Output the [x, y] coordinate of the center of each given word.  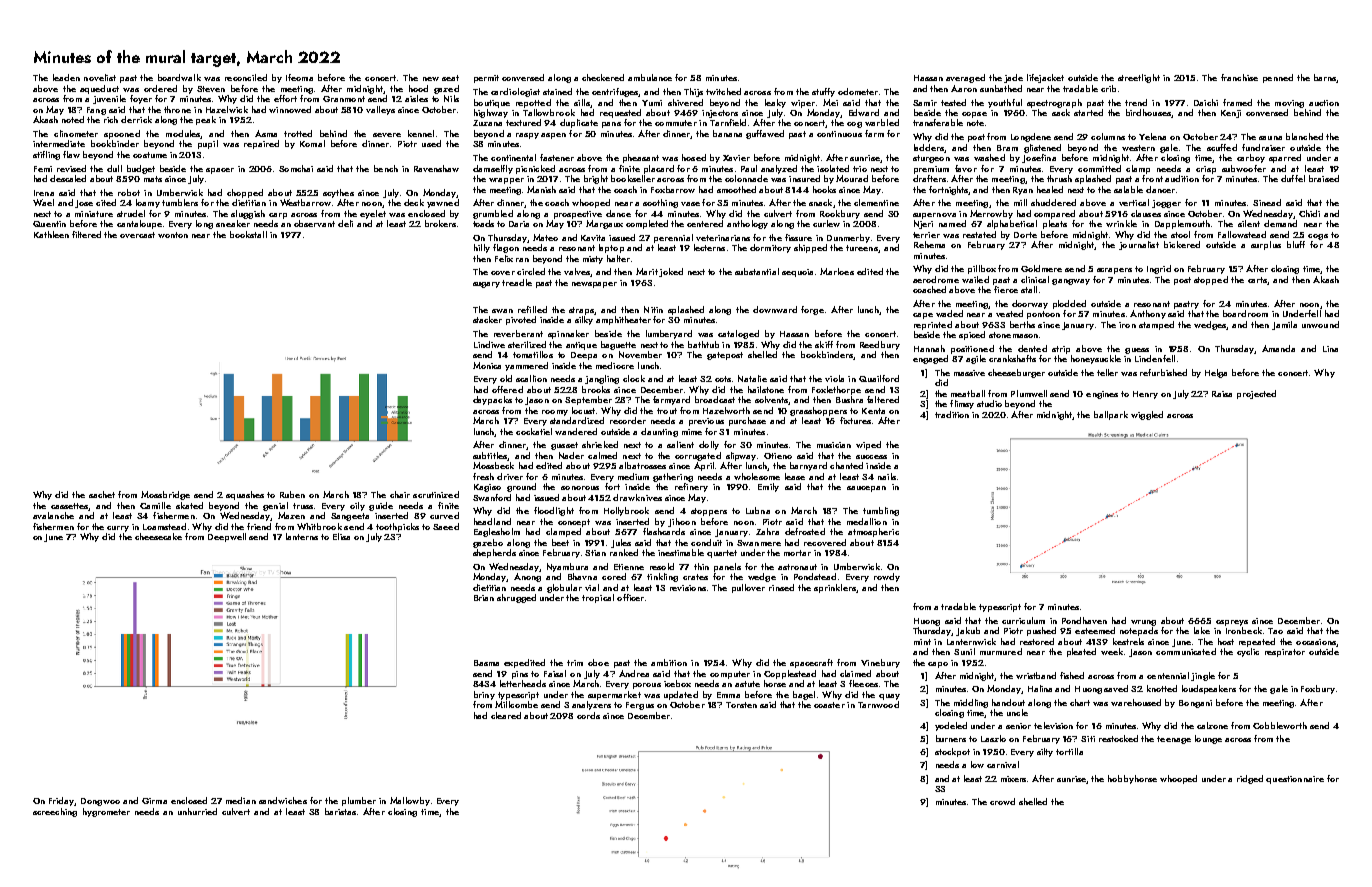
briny [484, 695]
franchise [1239, 77]
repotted [533, 103]
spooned [122, 134]
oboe [598, 662]
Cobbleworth [1280, 725]
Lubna [758, 510]
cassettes [69, 506]
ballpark [1111, 415]
